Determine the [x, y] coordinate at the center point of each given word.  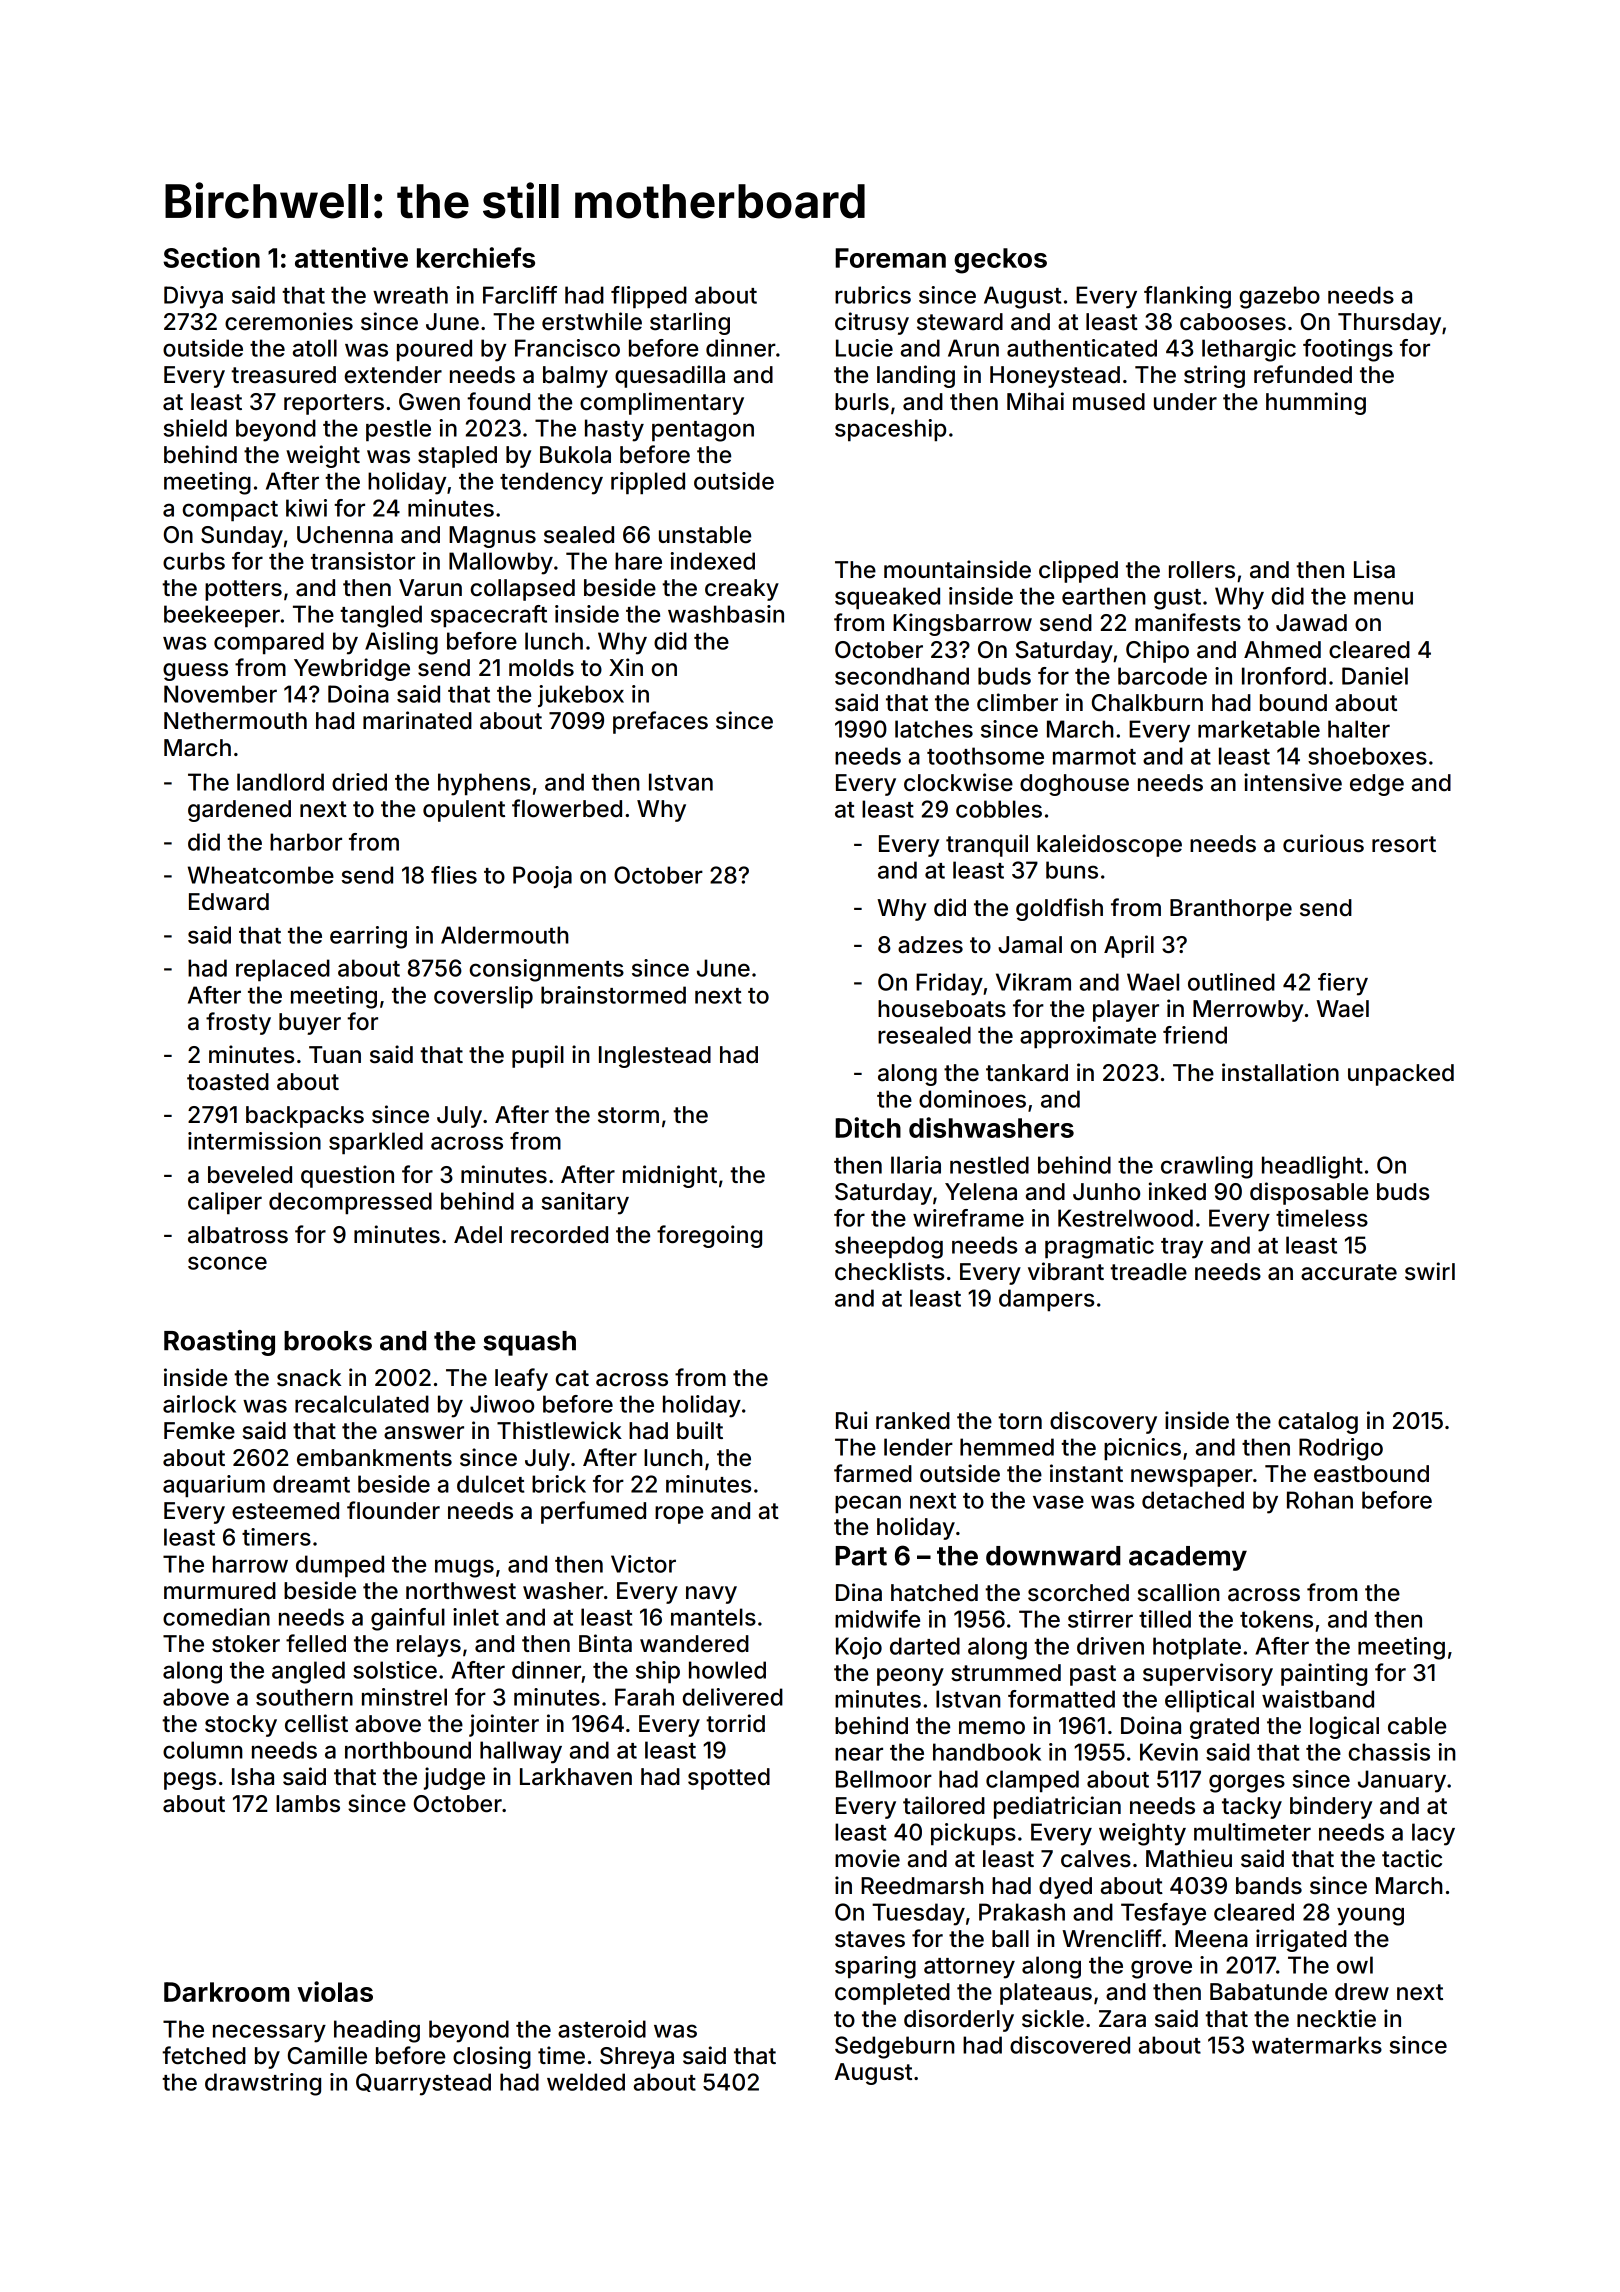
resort [1404, 844]
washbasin [726, 614]
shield [195, 428]
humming [1316, 403]
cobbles [999, 809]
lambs [308, 1804]
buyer [310, 1024]
